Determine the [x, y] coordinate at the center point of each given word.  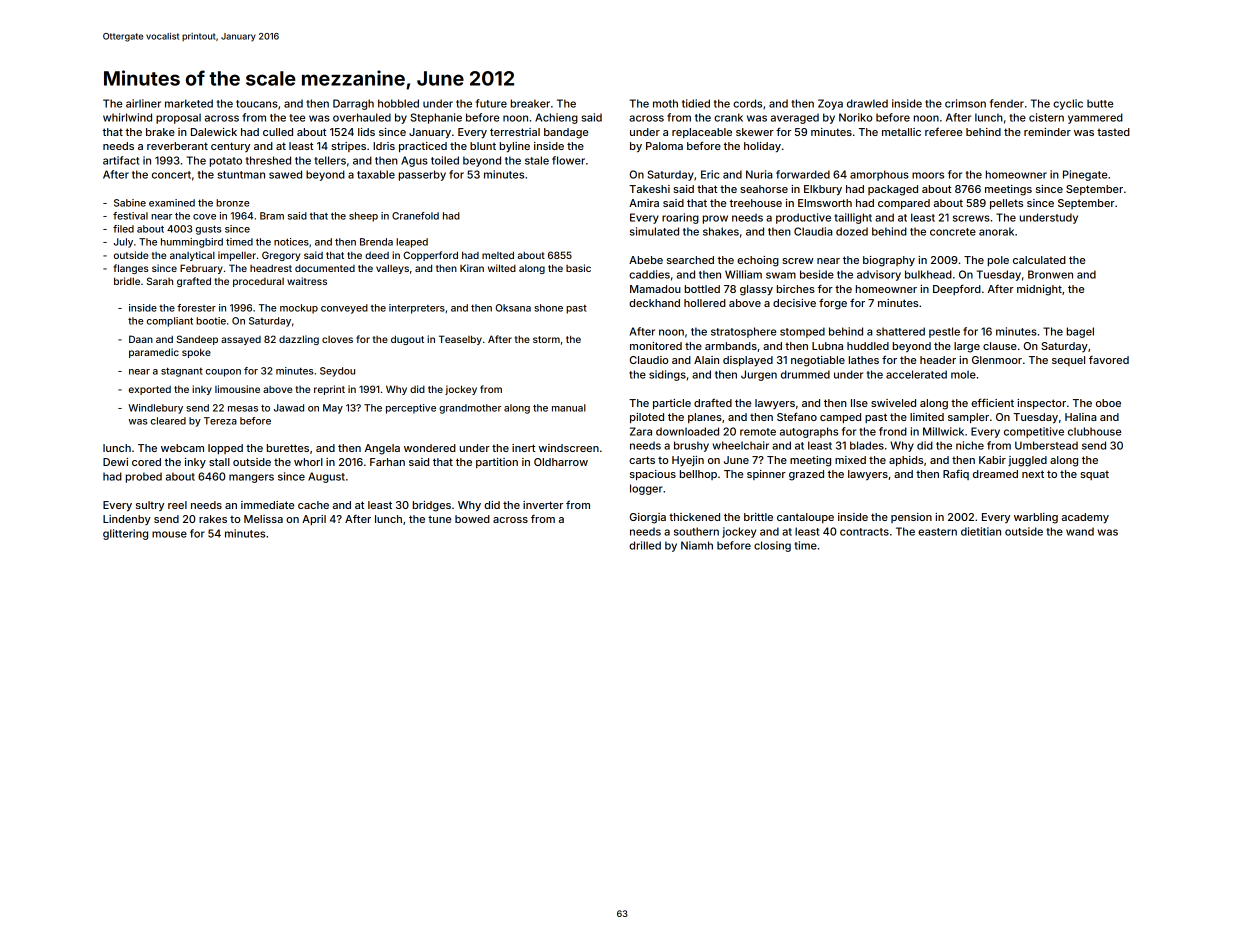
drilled [645, 545]
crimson [965, 103]
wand [1080, 531]
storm [546, 339]
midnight [1039, 290]
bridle [127, 281]
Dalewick [214, 132]
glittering [125, 534]
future [491, 103]
